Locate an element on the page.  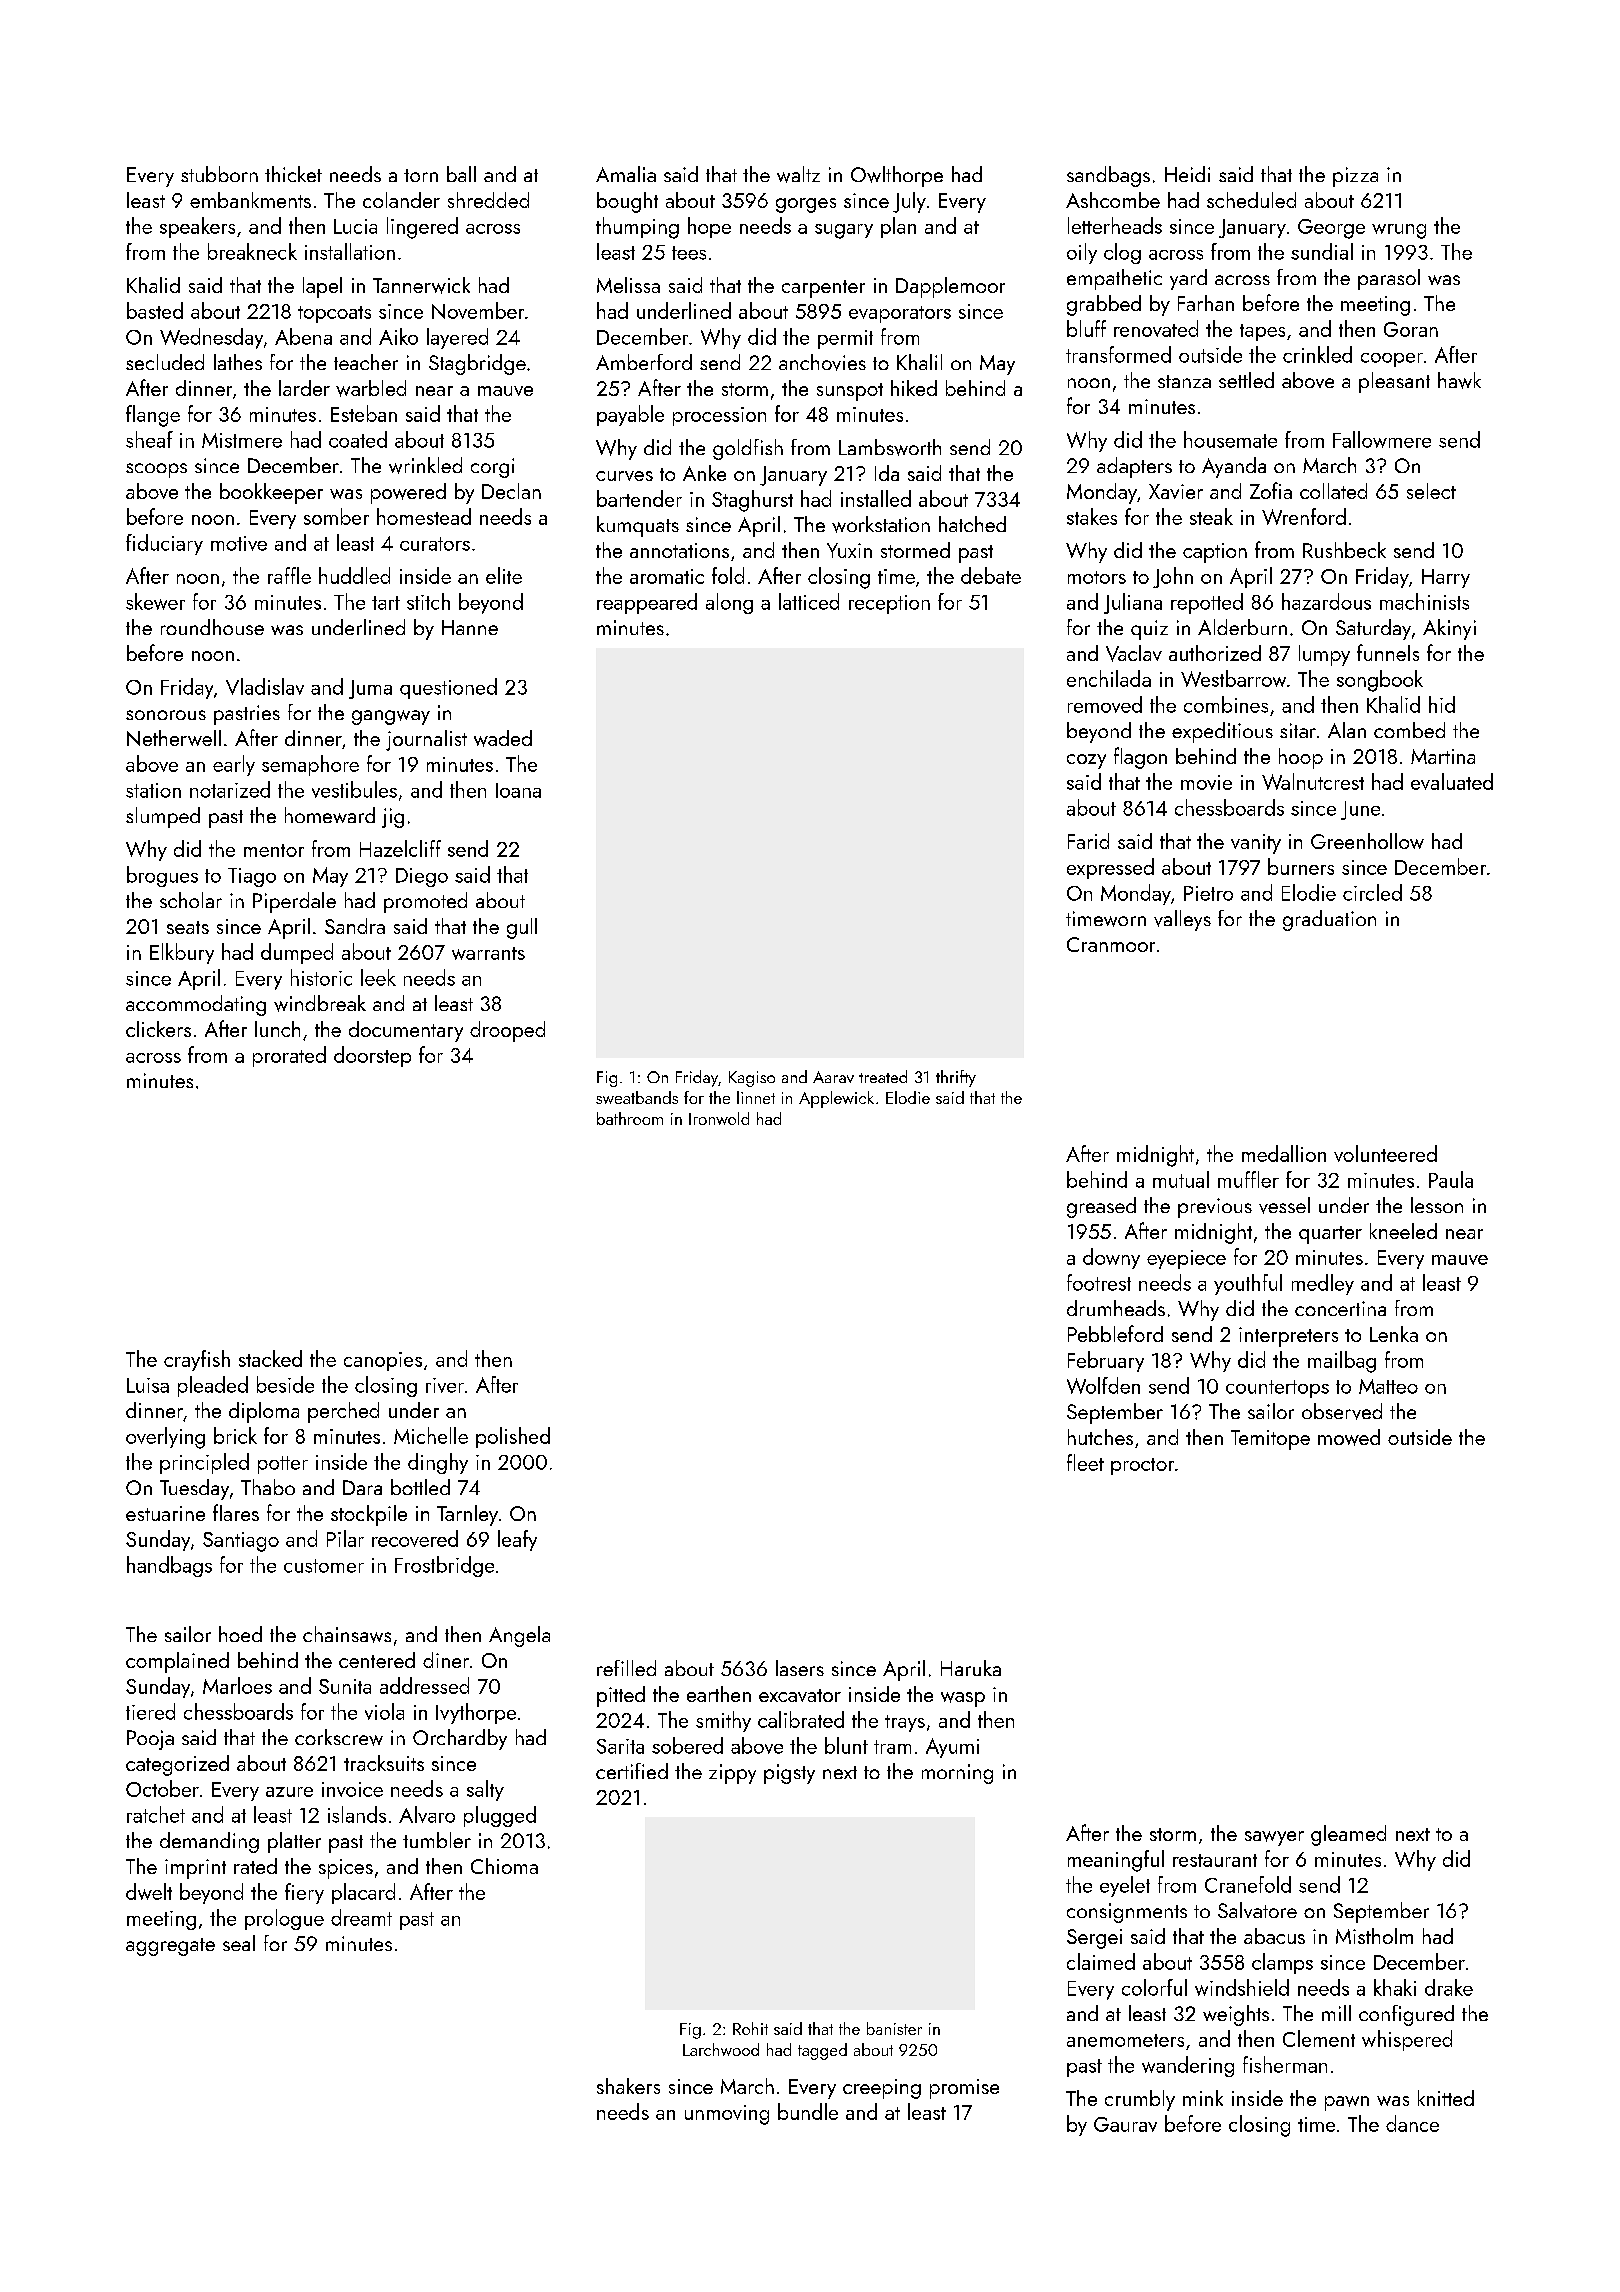
seal is located at coordinates (239, 1943).
